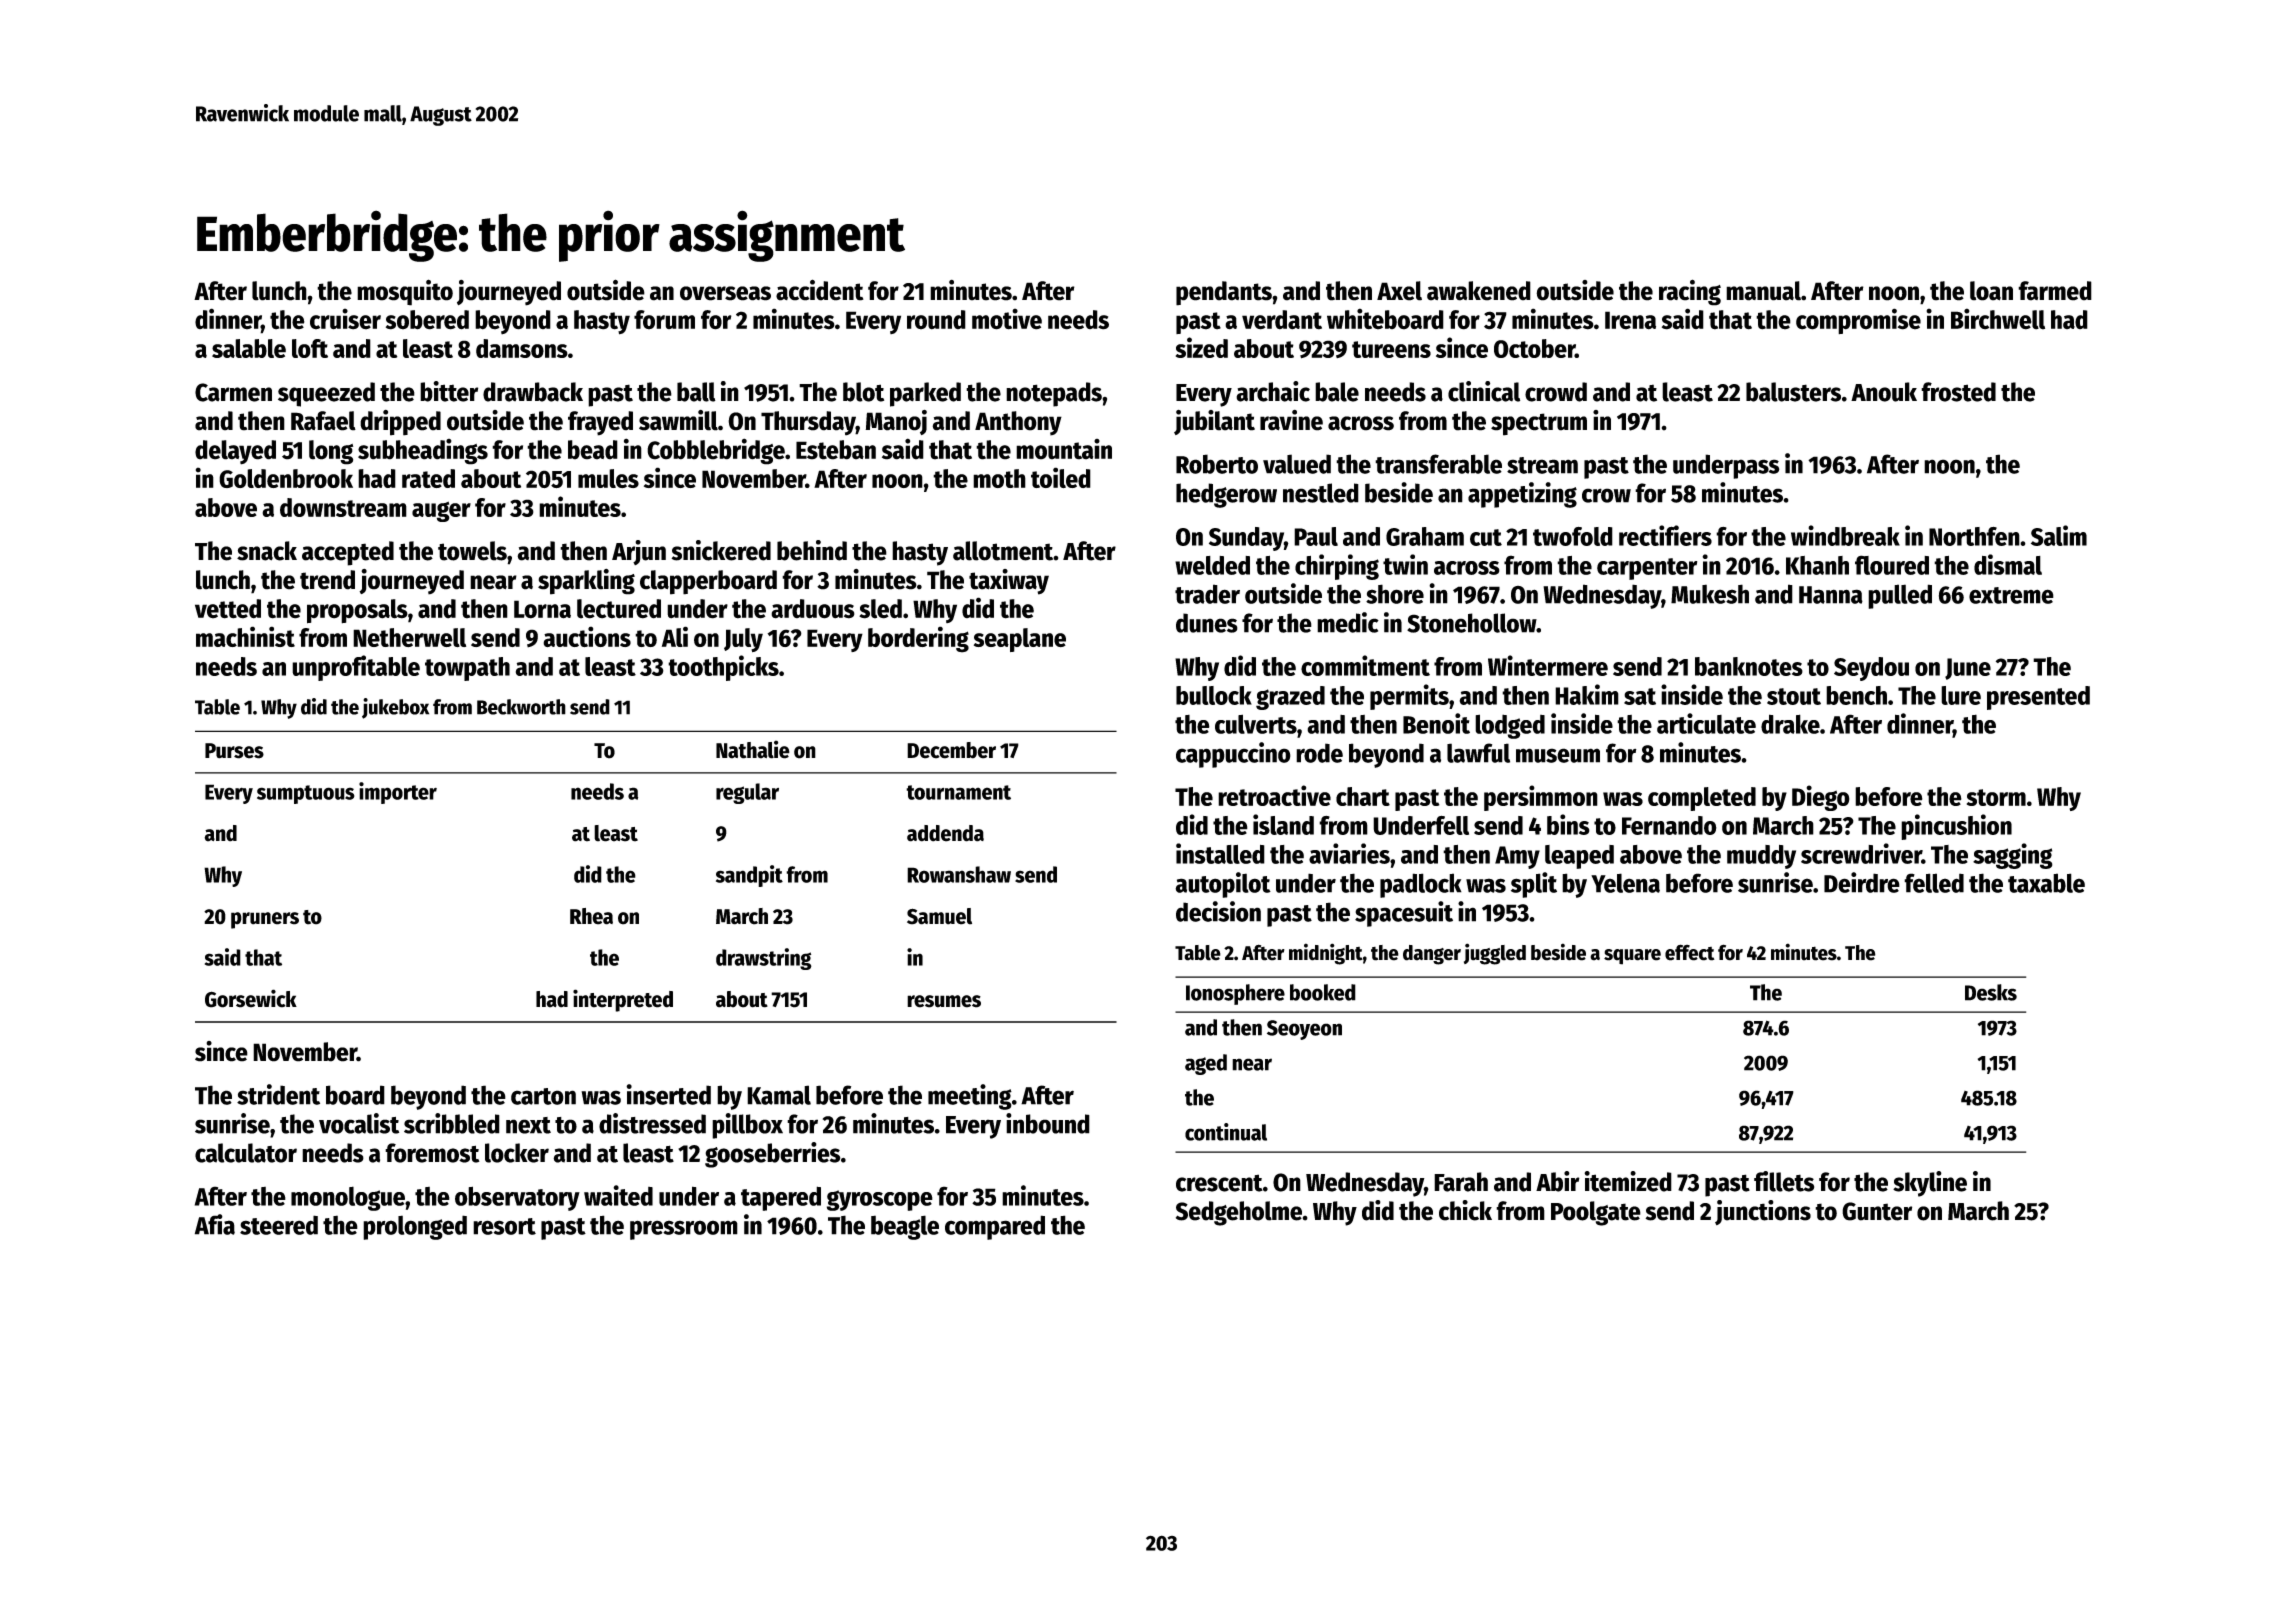  I want to click on Beckworth, so click(521, 707).
